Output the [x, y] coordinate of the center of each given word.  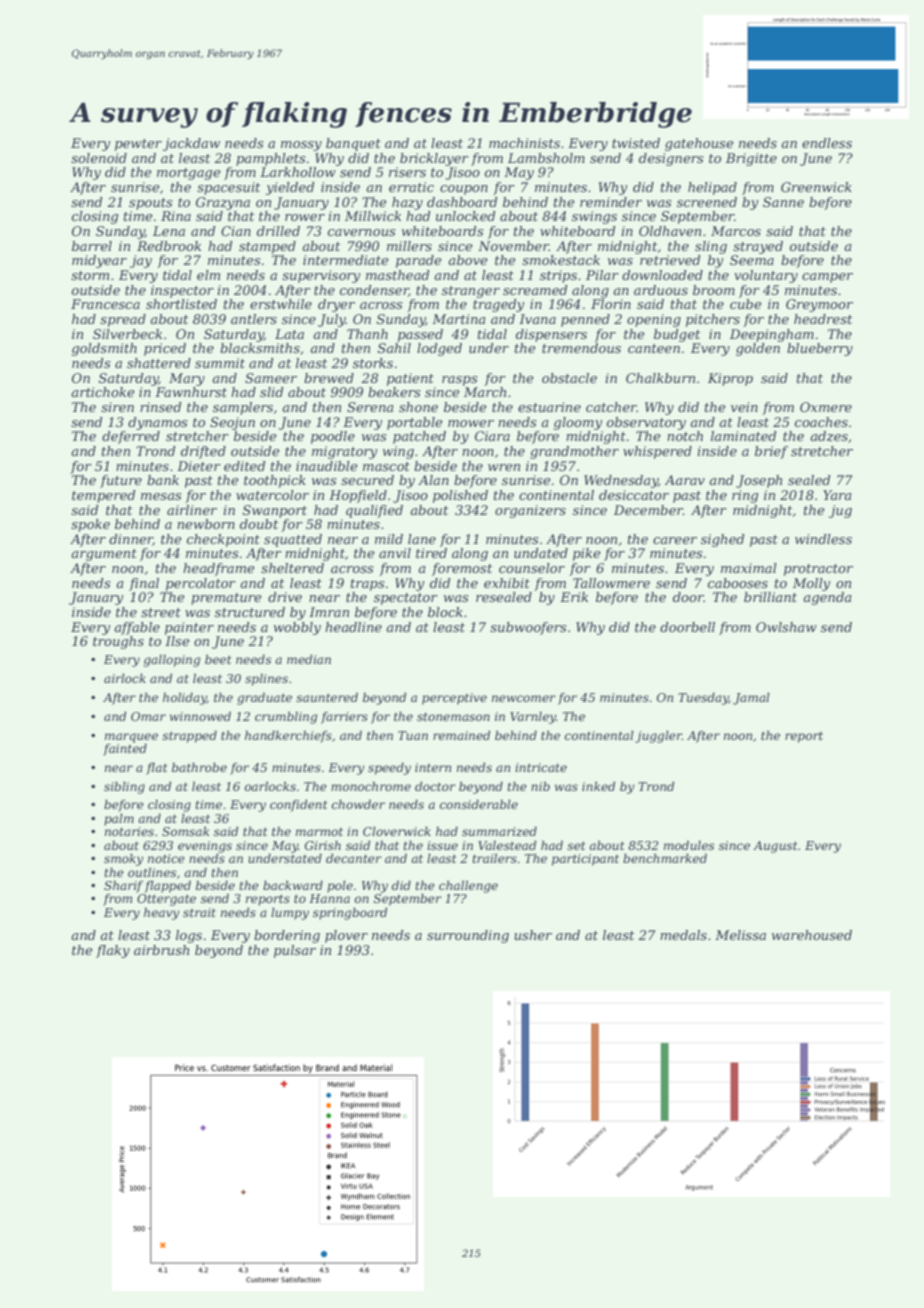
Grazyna [223, 203]
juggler [658, 736]
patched [419, 437]
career [675, 540]
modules [689, 845]
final [144, 584]
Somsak [185, 831]
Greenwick [816, 187]
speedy [389, 768]
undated [541, 553]
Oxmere [826, 407]
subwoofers [528, 628]
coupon [464, 190]
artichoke [103, 392]
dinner [131, 540]
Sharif [124, 886]
